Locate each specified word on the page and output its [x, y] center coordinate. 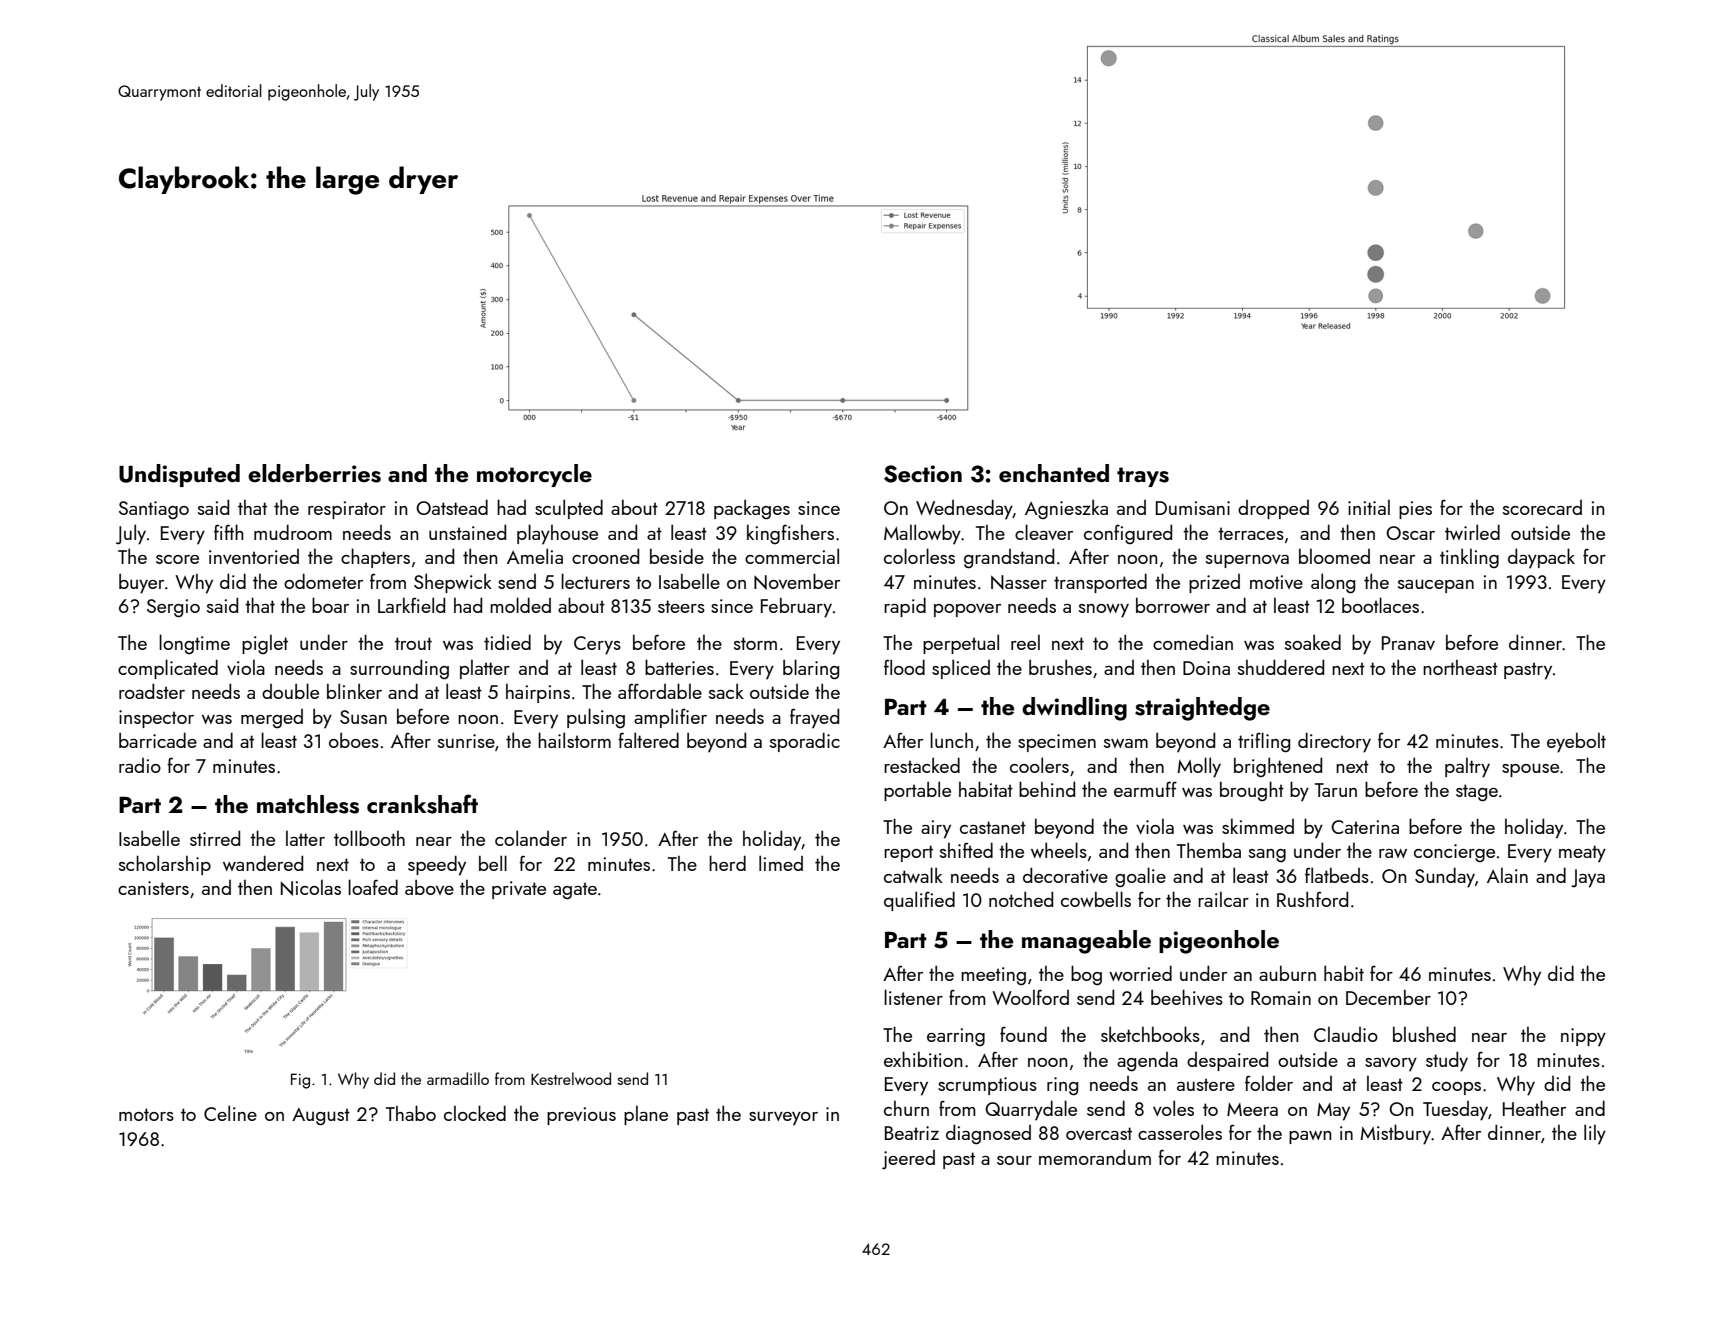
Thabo [411, 1113]
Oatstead [452, 507]
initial [1369, 507]
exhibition [923, 1059]
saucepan [1436, 586]
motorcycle [534, 475]
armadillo [458, 1078]
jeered [908, 1159]
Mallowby [922, 534]
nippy [1583, 1037]
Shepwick [453, 583]
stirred [215, 838]
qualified [919, 901]
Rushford [1312, 899]
